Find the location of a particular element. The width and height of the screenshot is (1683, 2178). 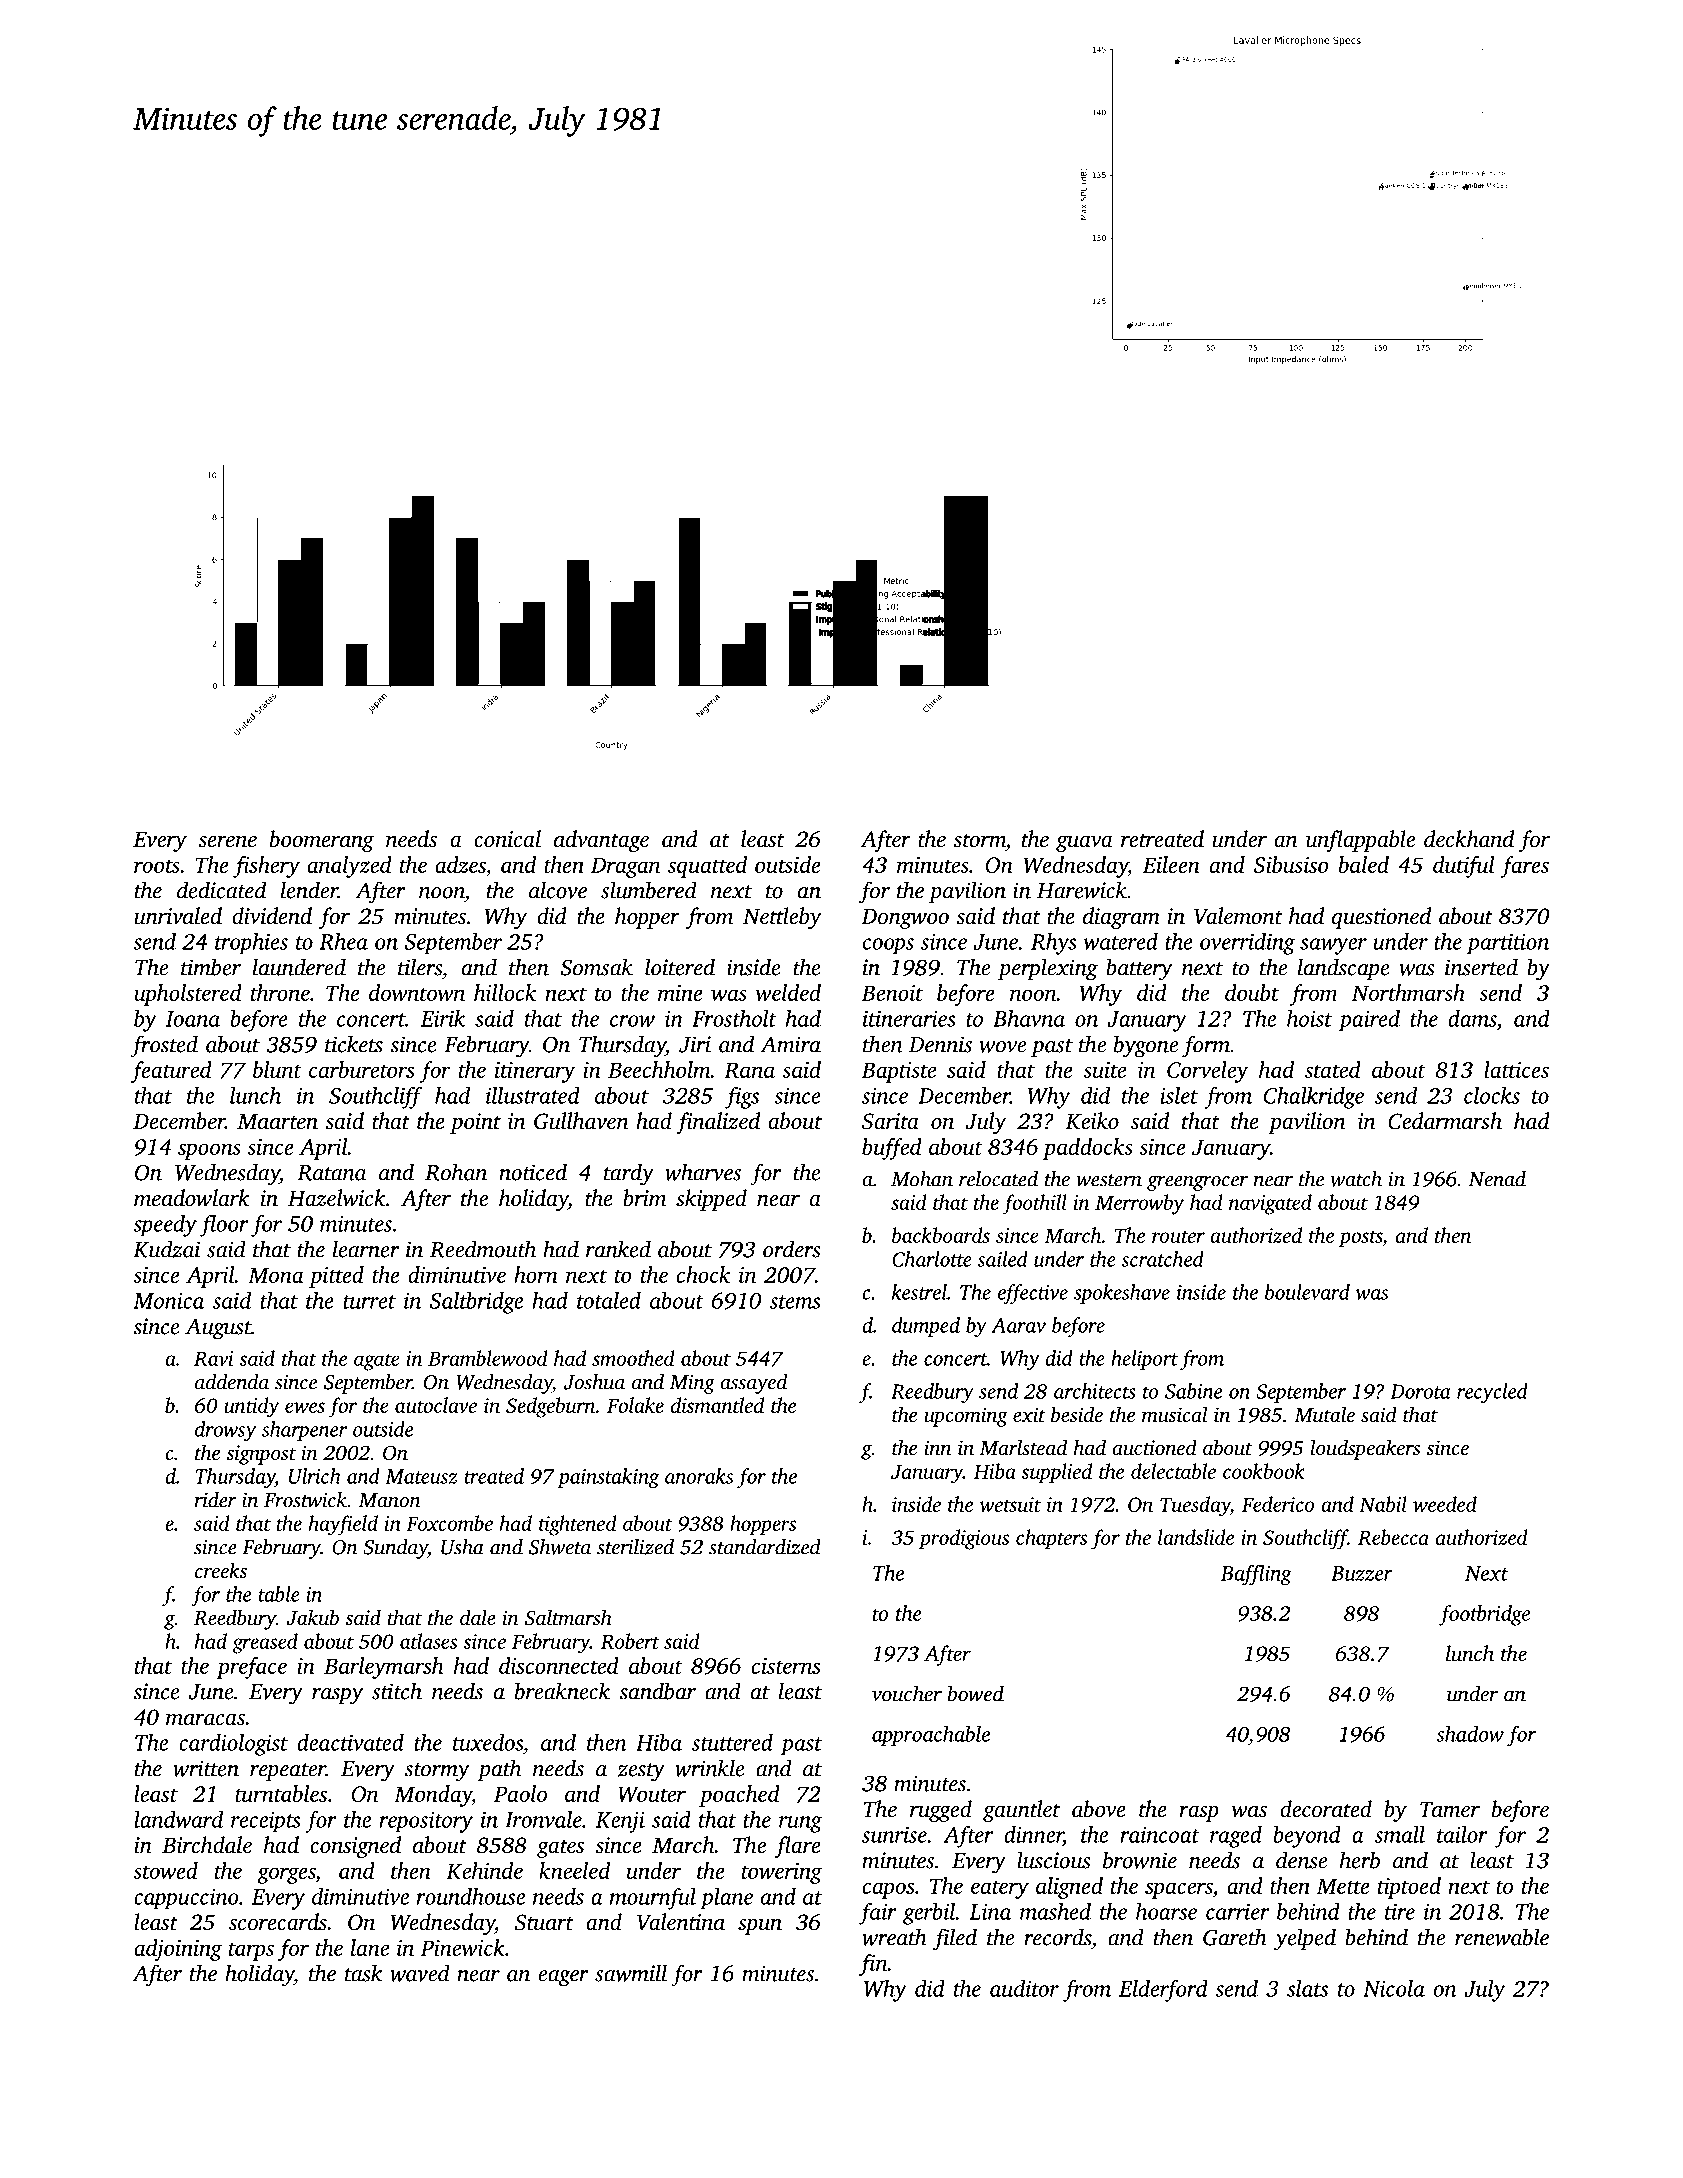

Eirik is located at coordinates (443, 1018).
